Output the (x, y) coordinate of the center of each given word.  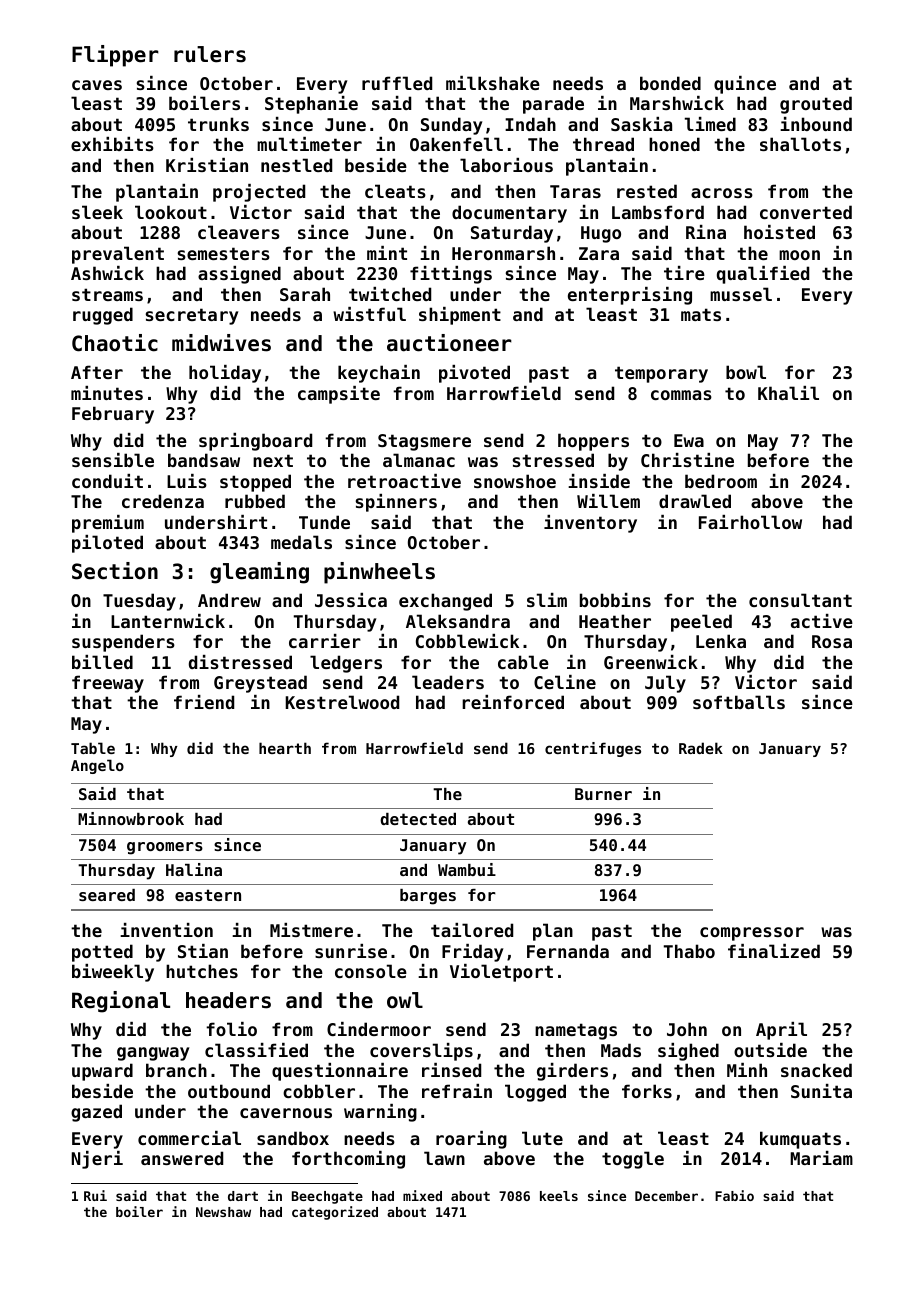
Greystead (260, 684)
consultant (800, 600)
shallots (800, 144)
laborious (506, 165)
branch (176, 1070)
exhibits (112, 144)
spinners (396, 503)
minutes (107, 393)
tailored (472, 930)
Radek (701, 748)
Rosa (832, 641)
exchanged (445, 602)
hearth (285, 748)
